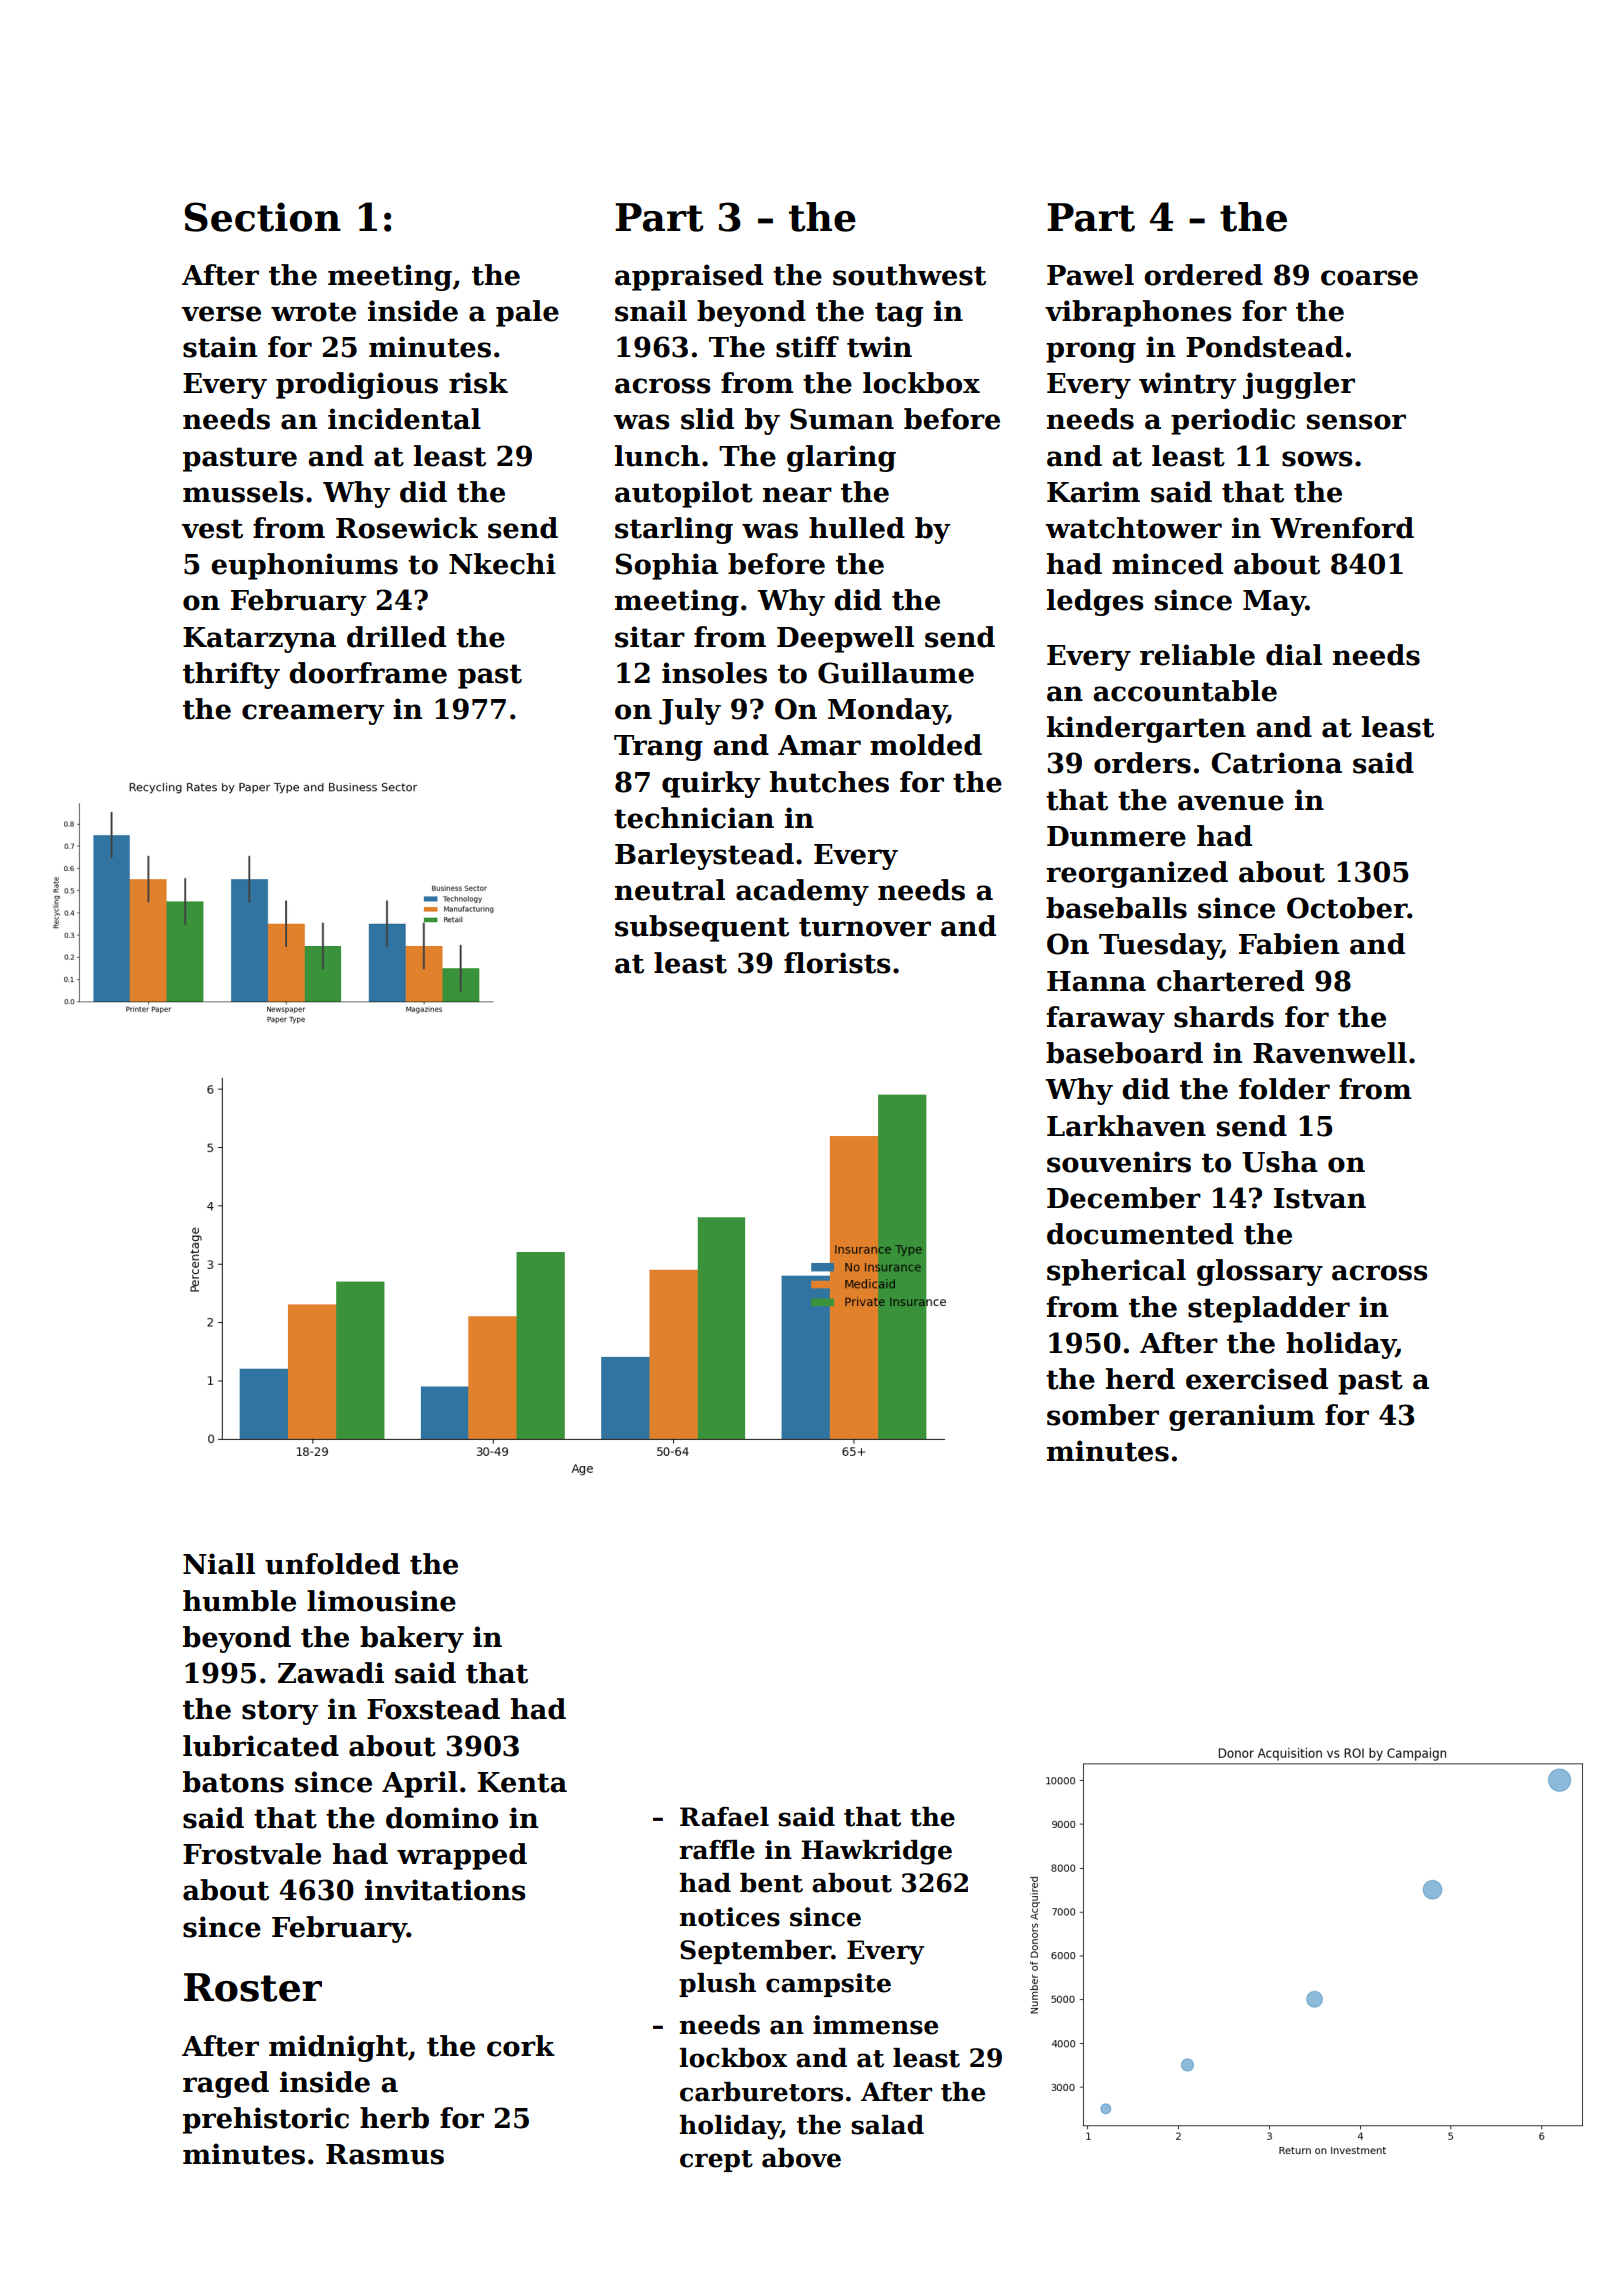 The width and height of the page is (1620, 2292). Describe the element at coordinates (263, 217) in the page. I see `Section` at that location.
